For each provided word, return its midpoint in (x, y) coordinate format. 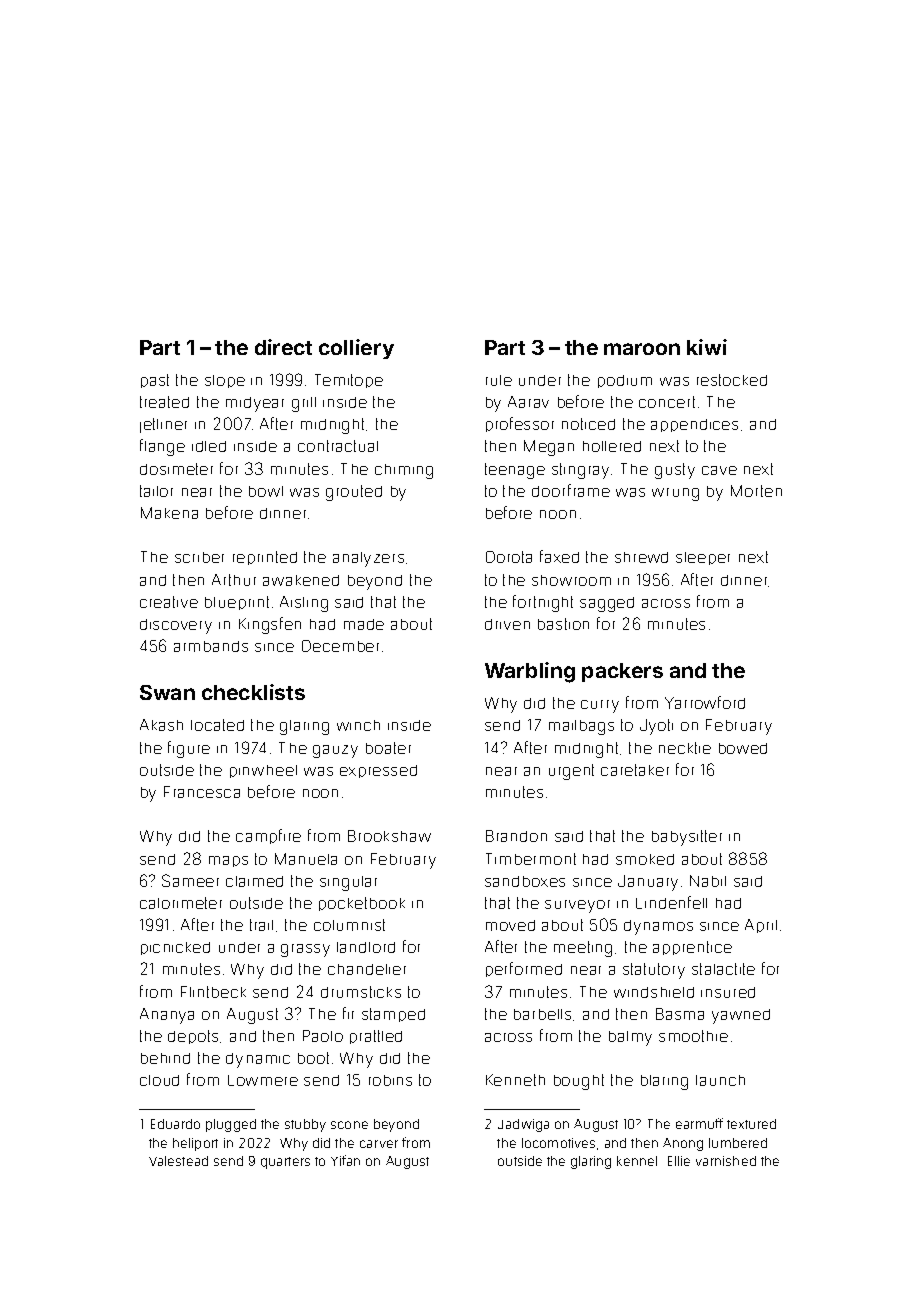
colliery (356, 349)
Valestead (178, 1161)
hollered (612, 446)
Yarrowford (705, 702)
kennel (637, 1161)
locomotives (558, 1143)
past (155, 381)
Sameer (190, 880)
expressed (378, 771)
